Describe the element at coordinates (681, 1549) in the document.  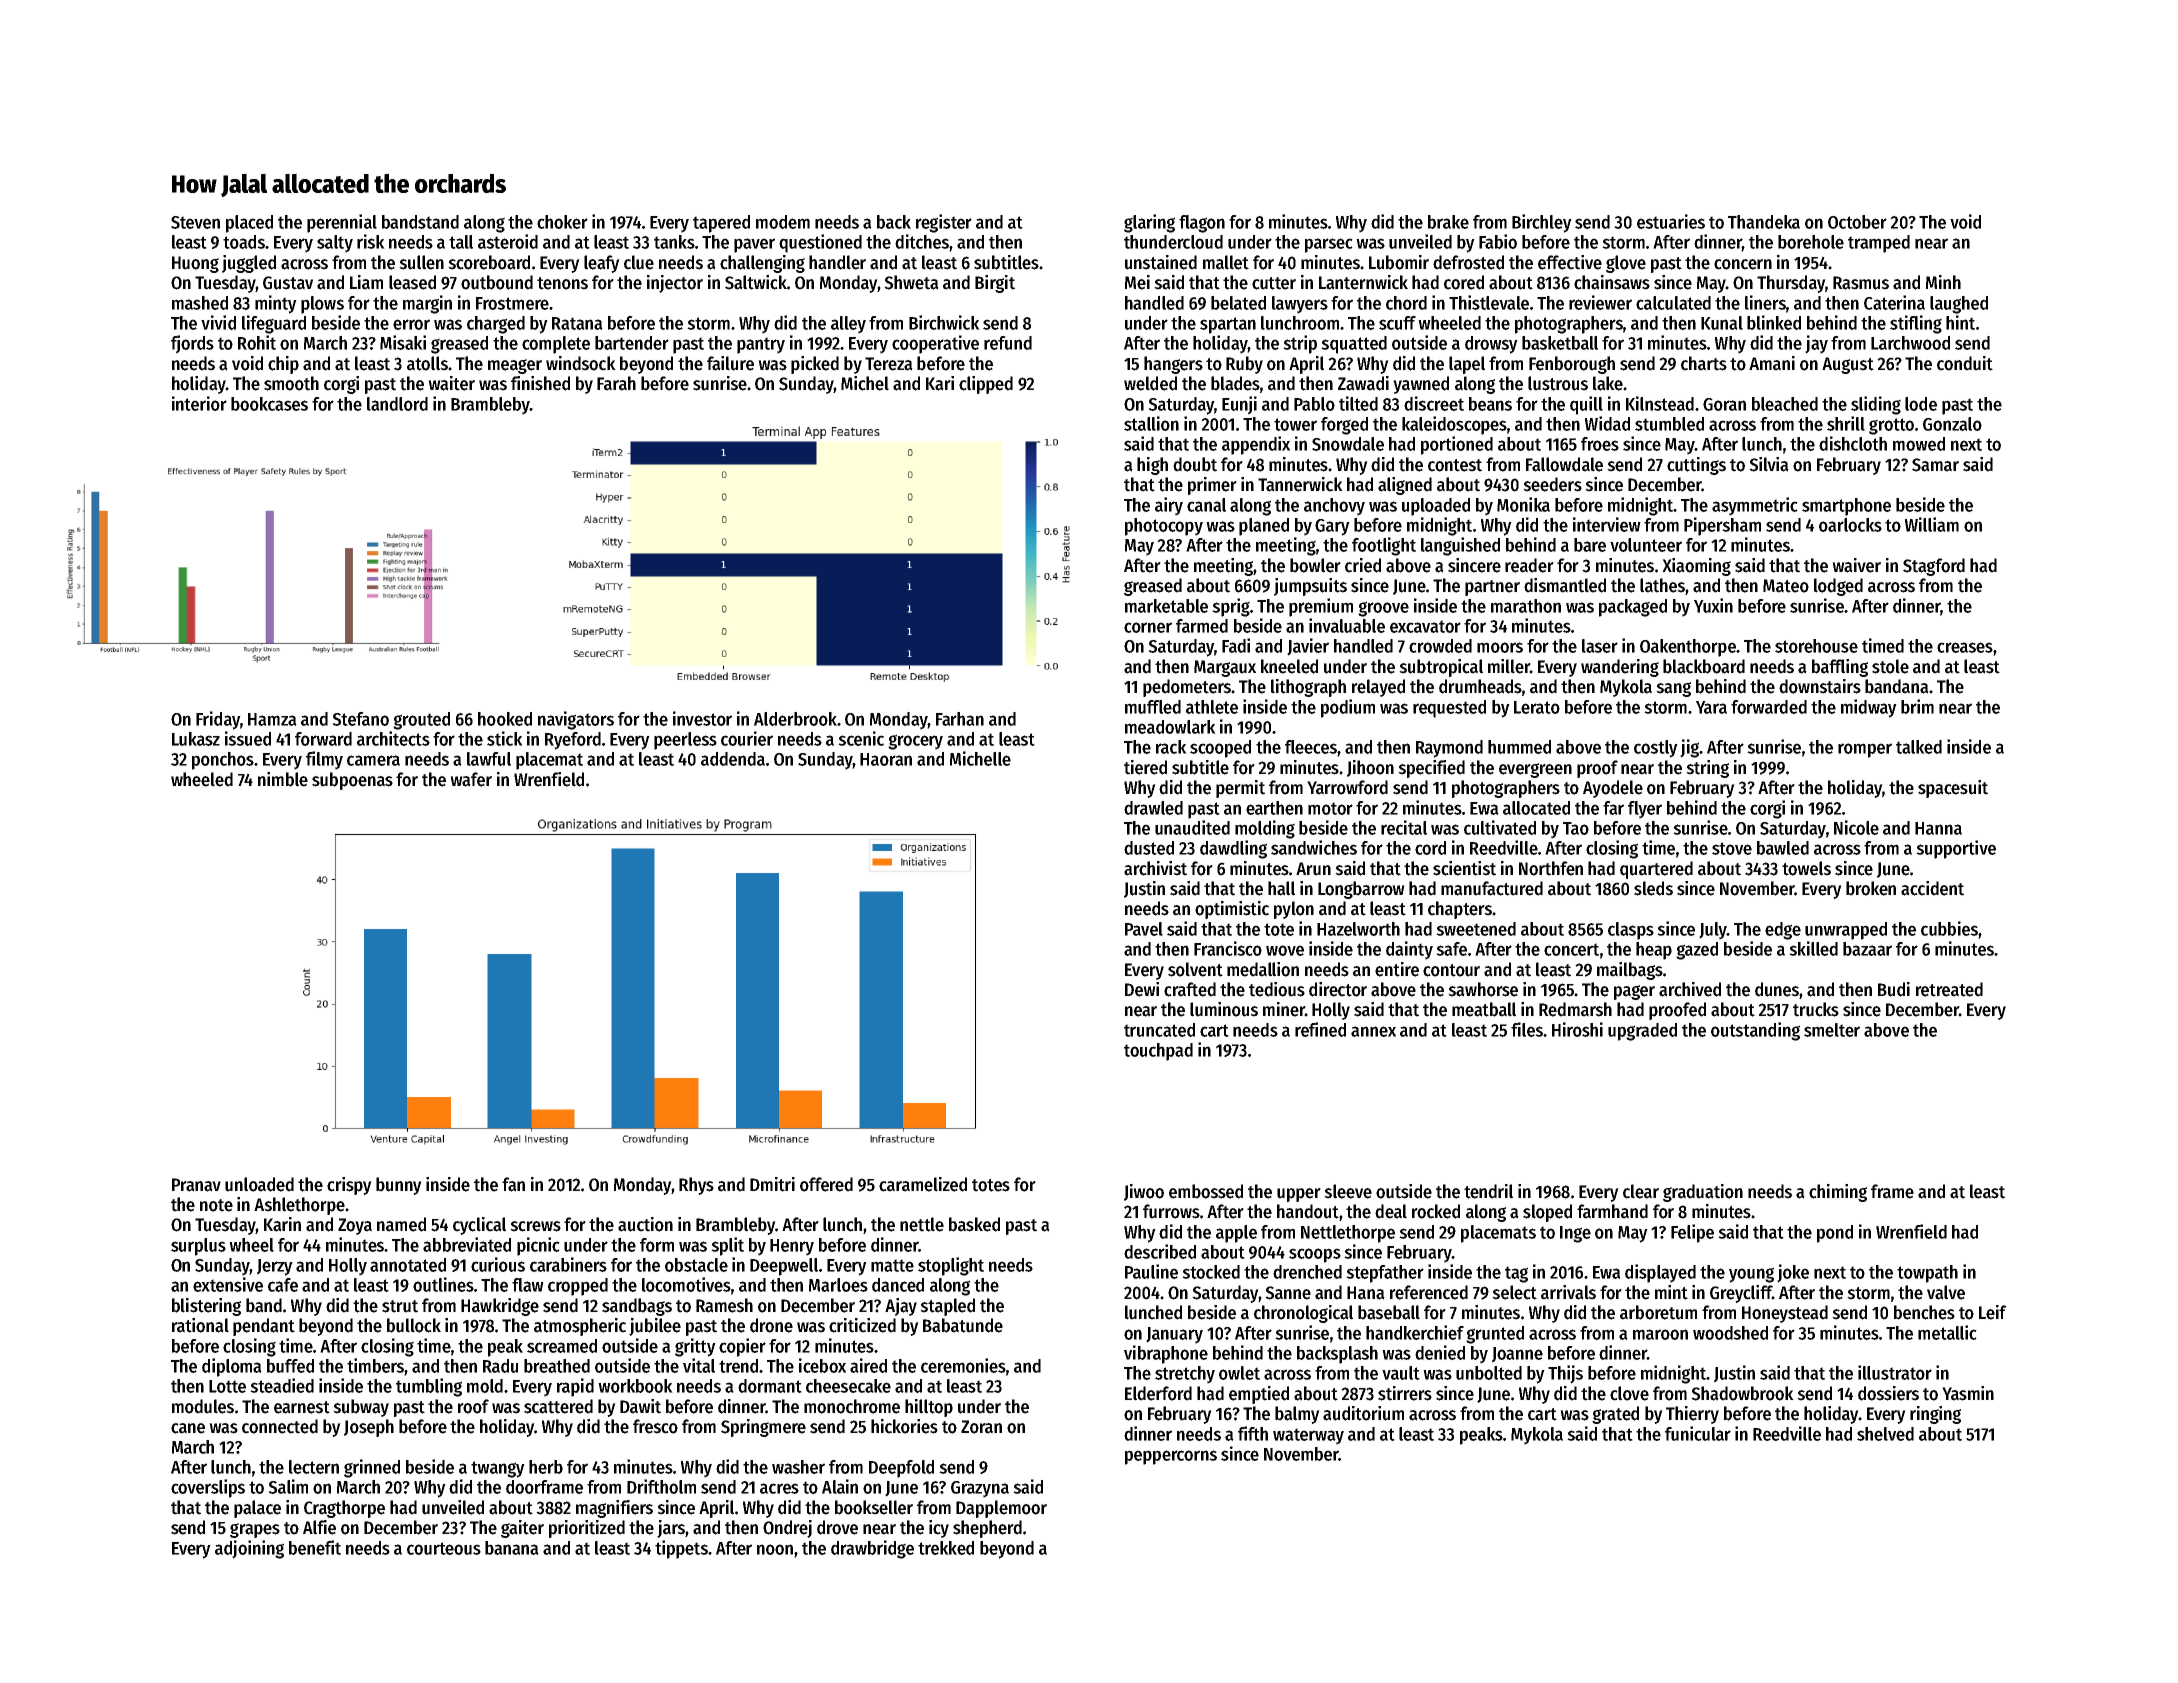
I see `tippets` at that location.
